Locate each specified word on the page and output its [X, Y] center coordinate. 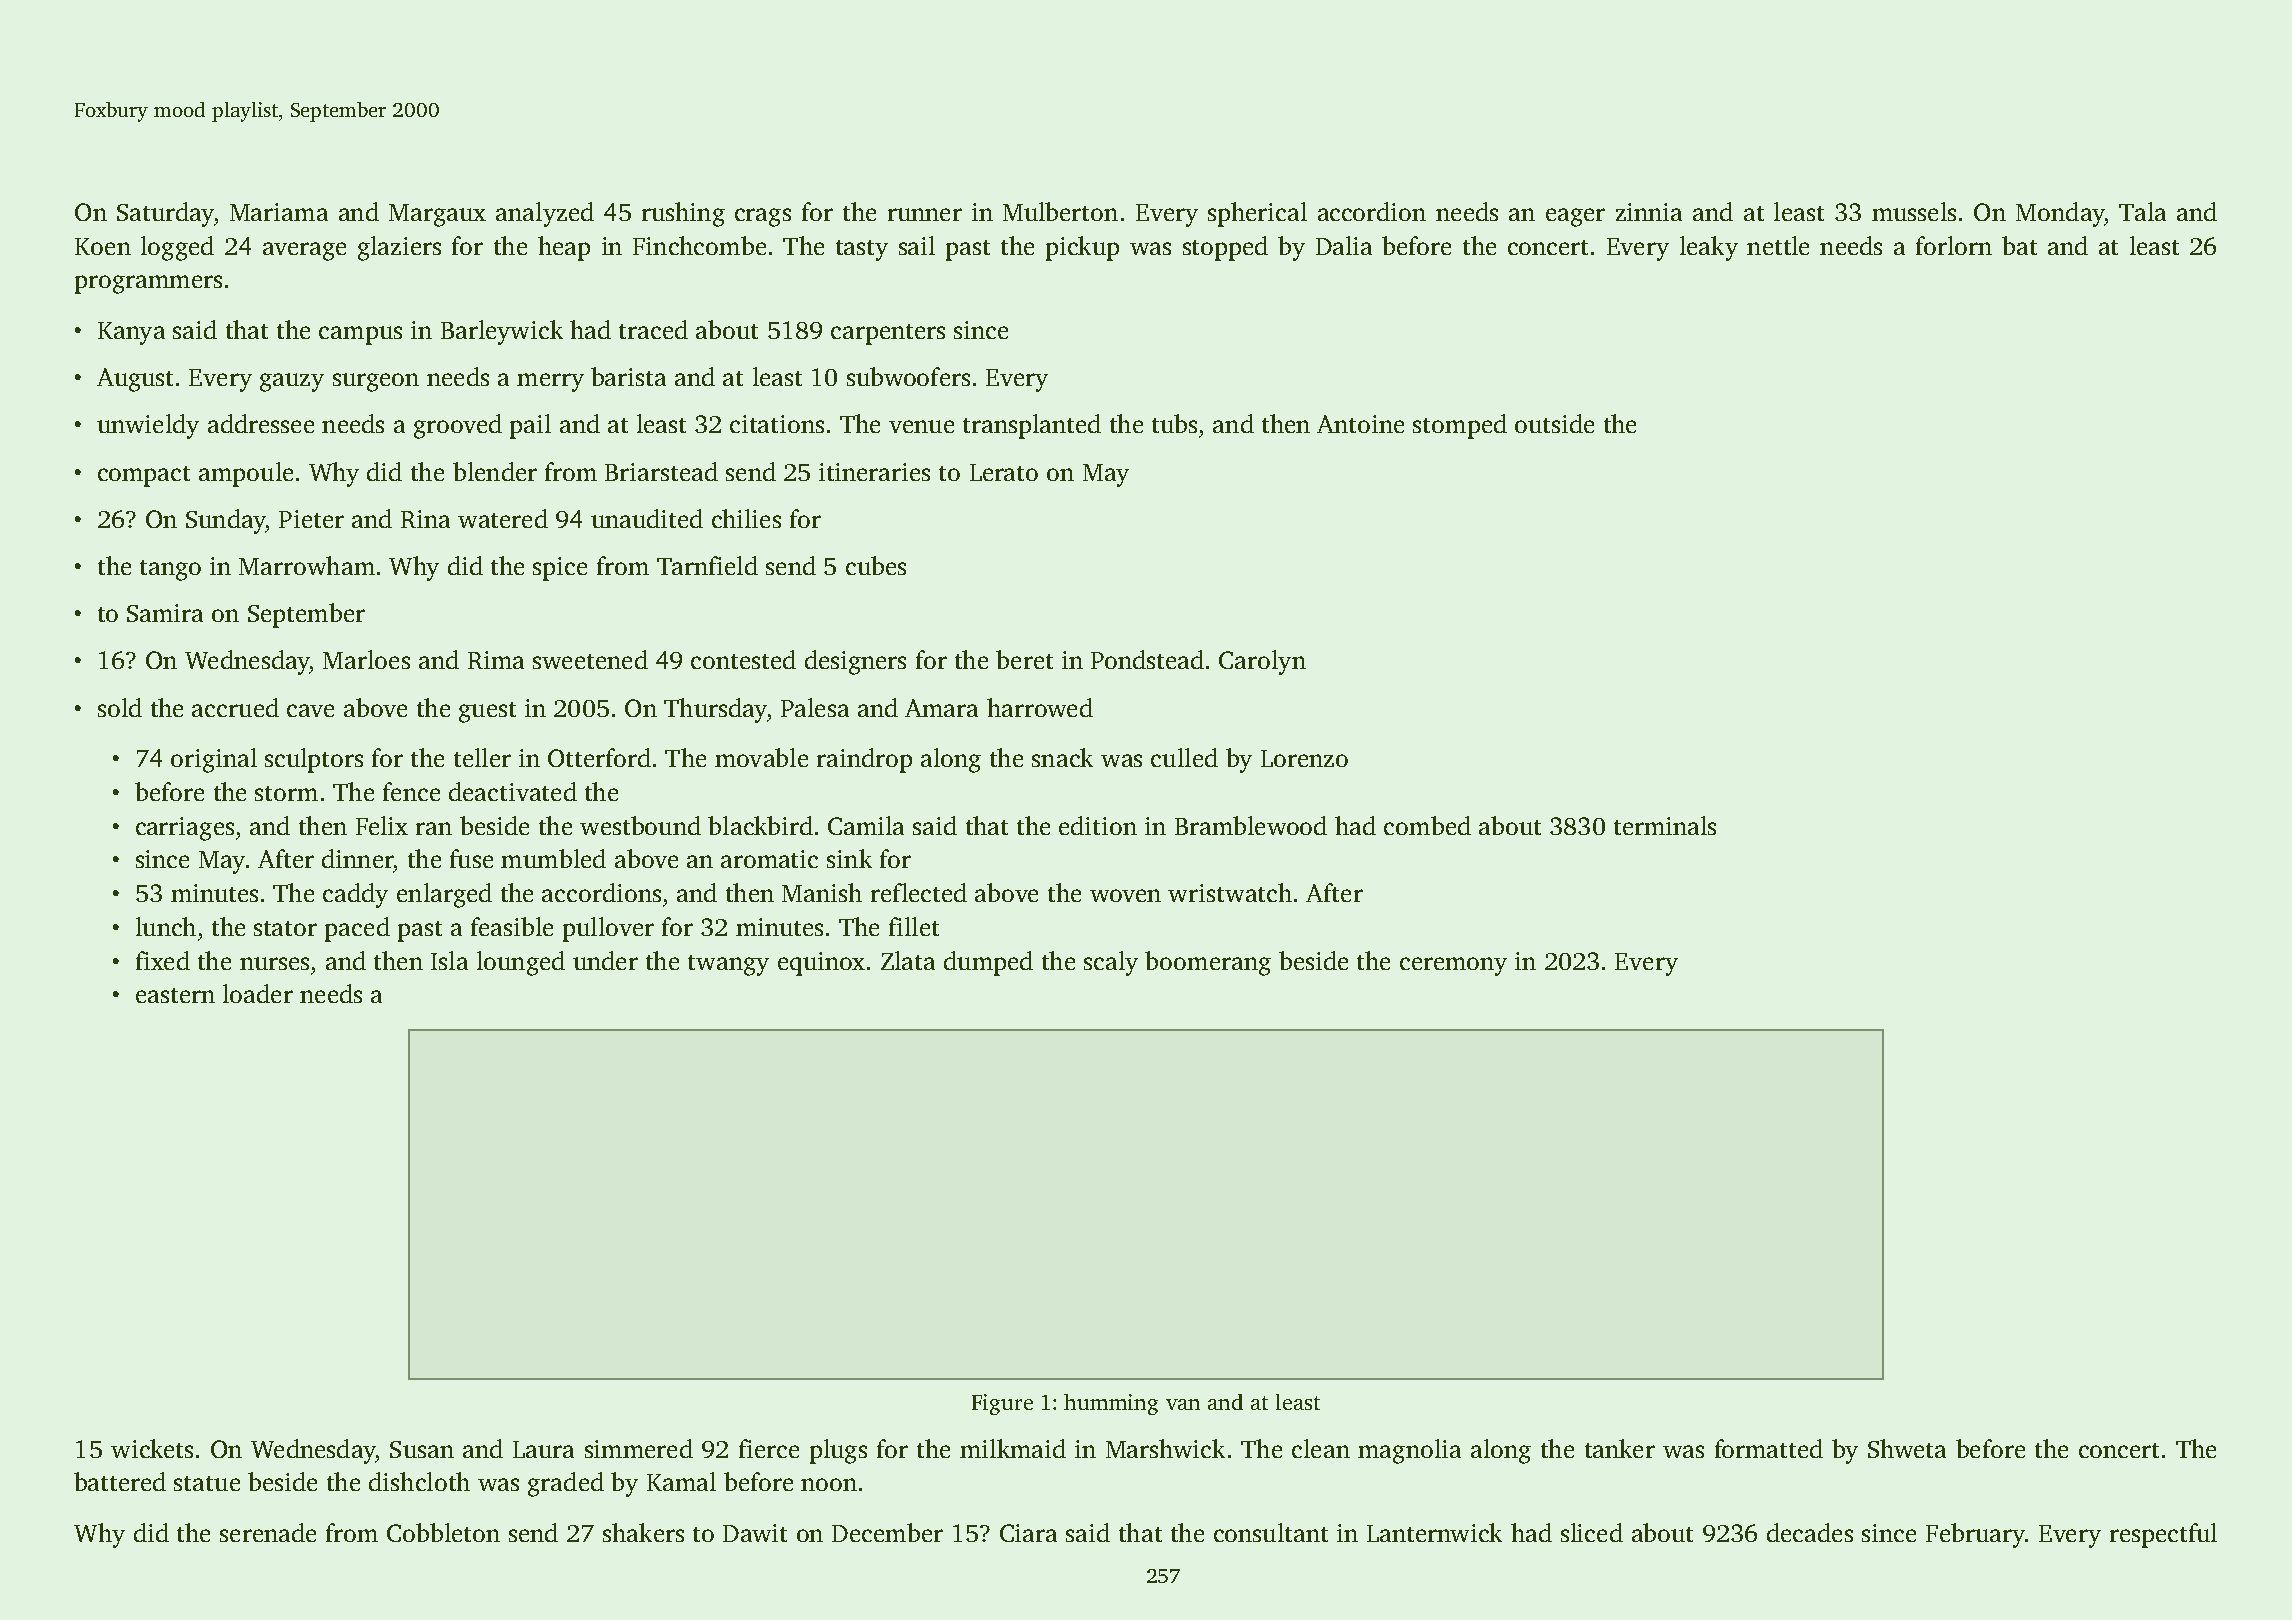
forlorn [1954, 245]
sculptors [314, 760]
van [1183, 1404]
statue [207, 1483]
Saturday [165, 214]
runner [925, 214]
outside [1554, 423]
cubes [876, 565]
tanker [1620, 1448]
